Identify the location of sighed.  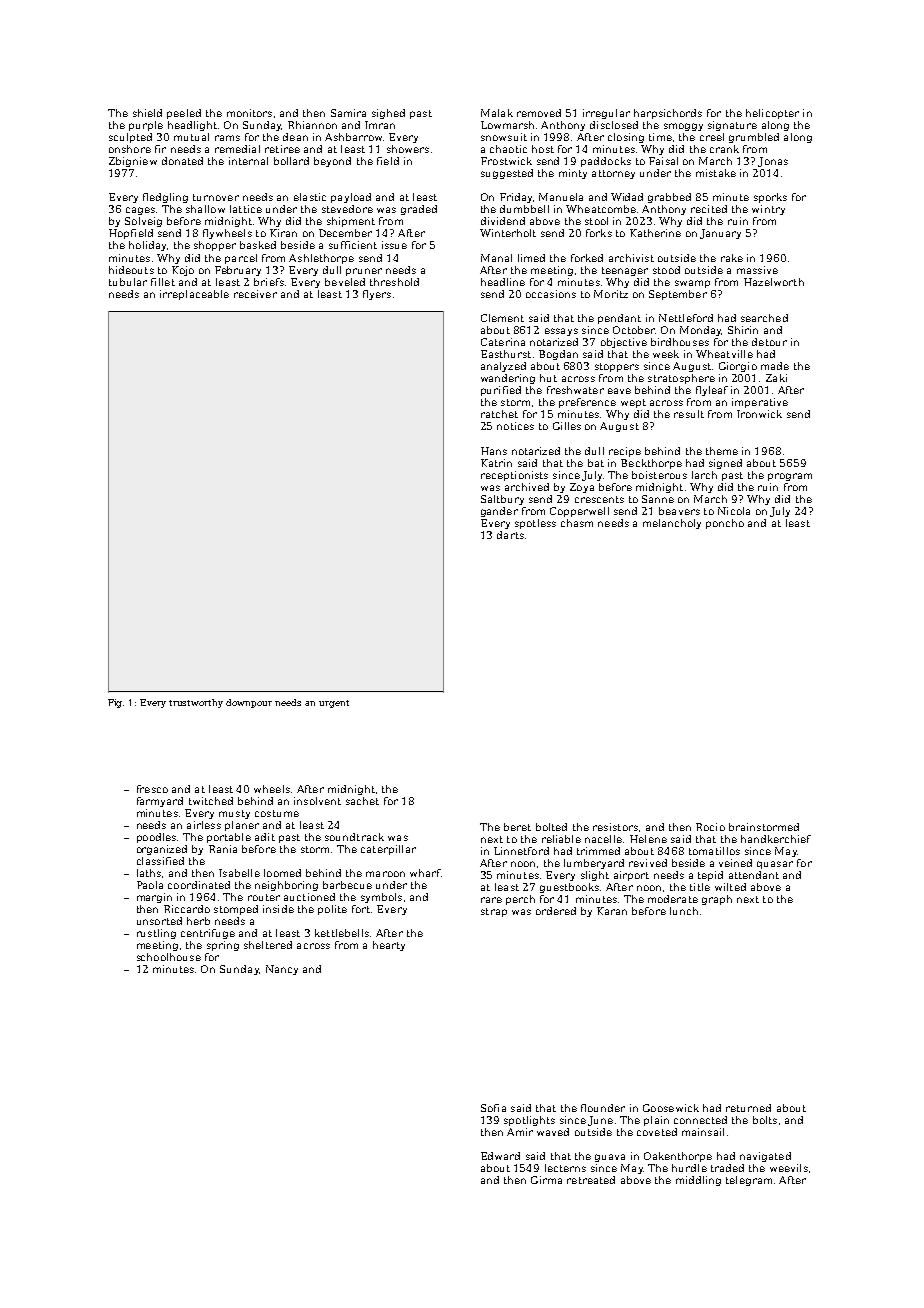
(388, 114).
